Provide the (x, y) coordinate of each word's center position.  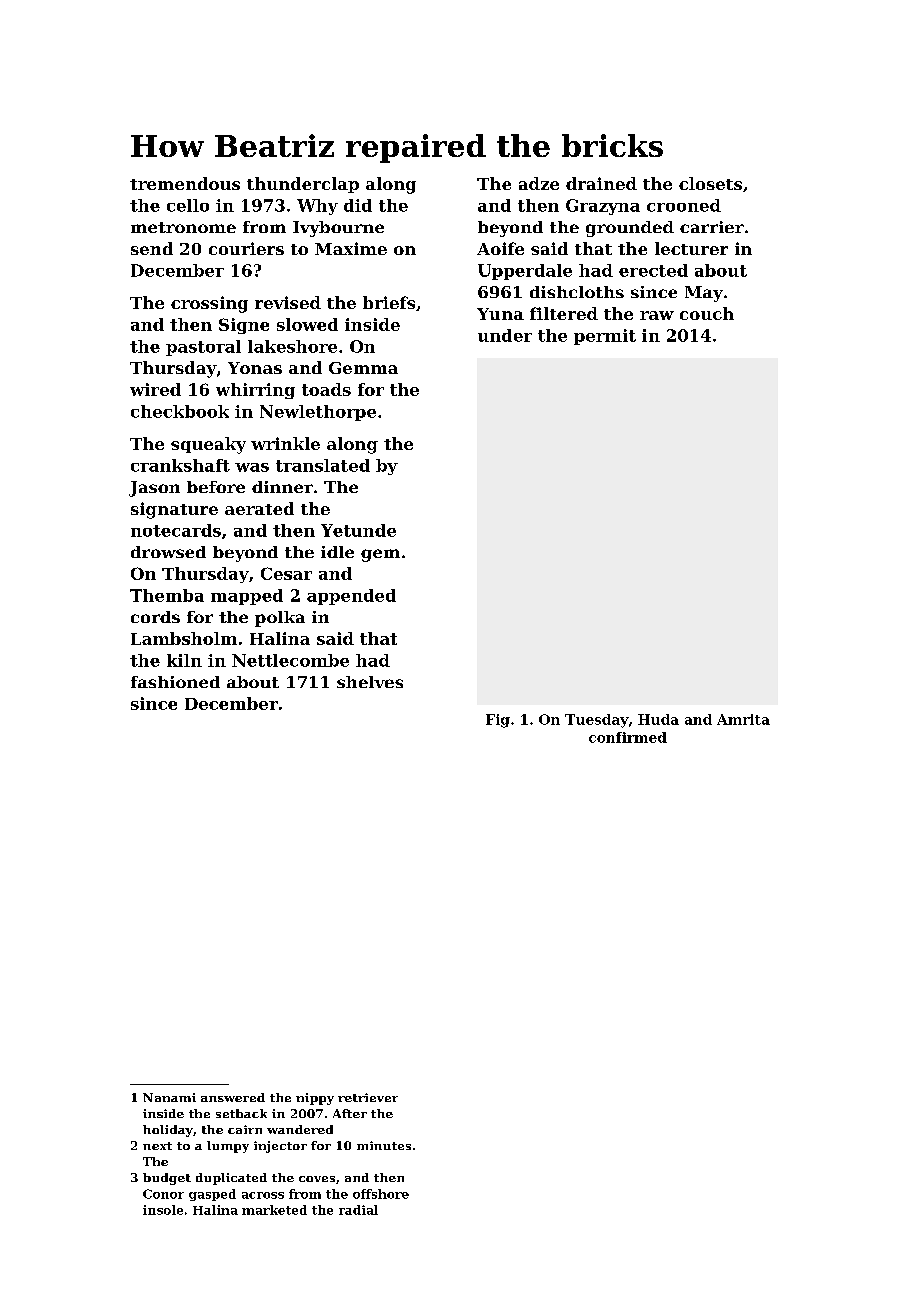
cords (155, 617)
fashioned (175, 682)
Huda (658, 719)
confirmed (628, 737)
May (704, 294)
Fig (498, 721)
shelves (370, 682)
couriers (246, 248)
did (358, 205)
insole (163, 1210)
